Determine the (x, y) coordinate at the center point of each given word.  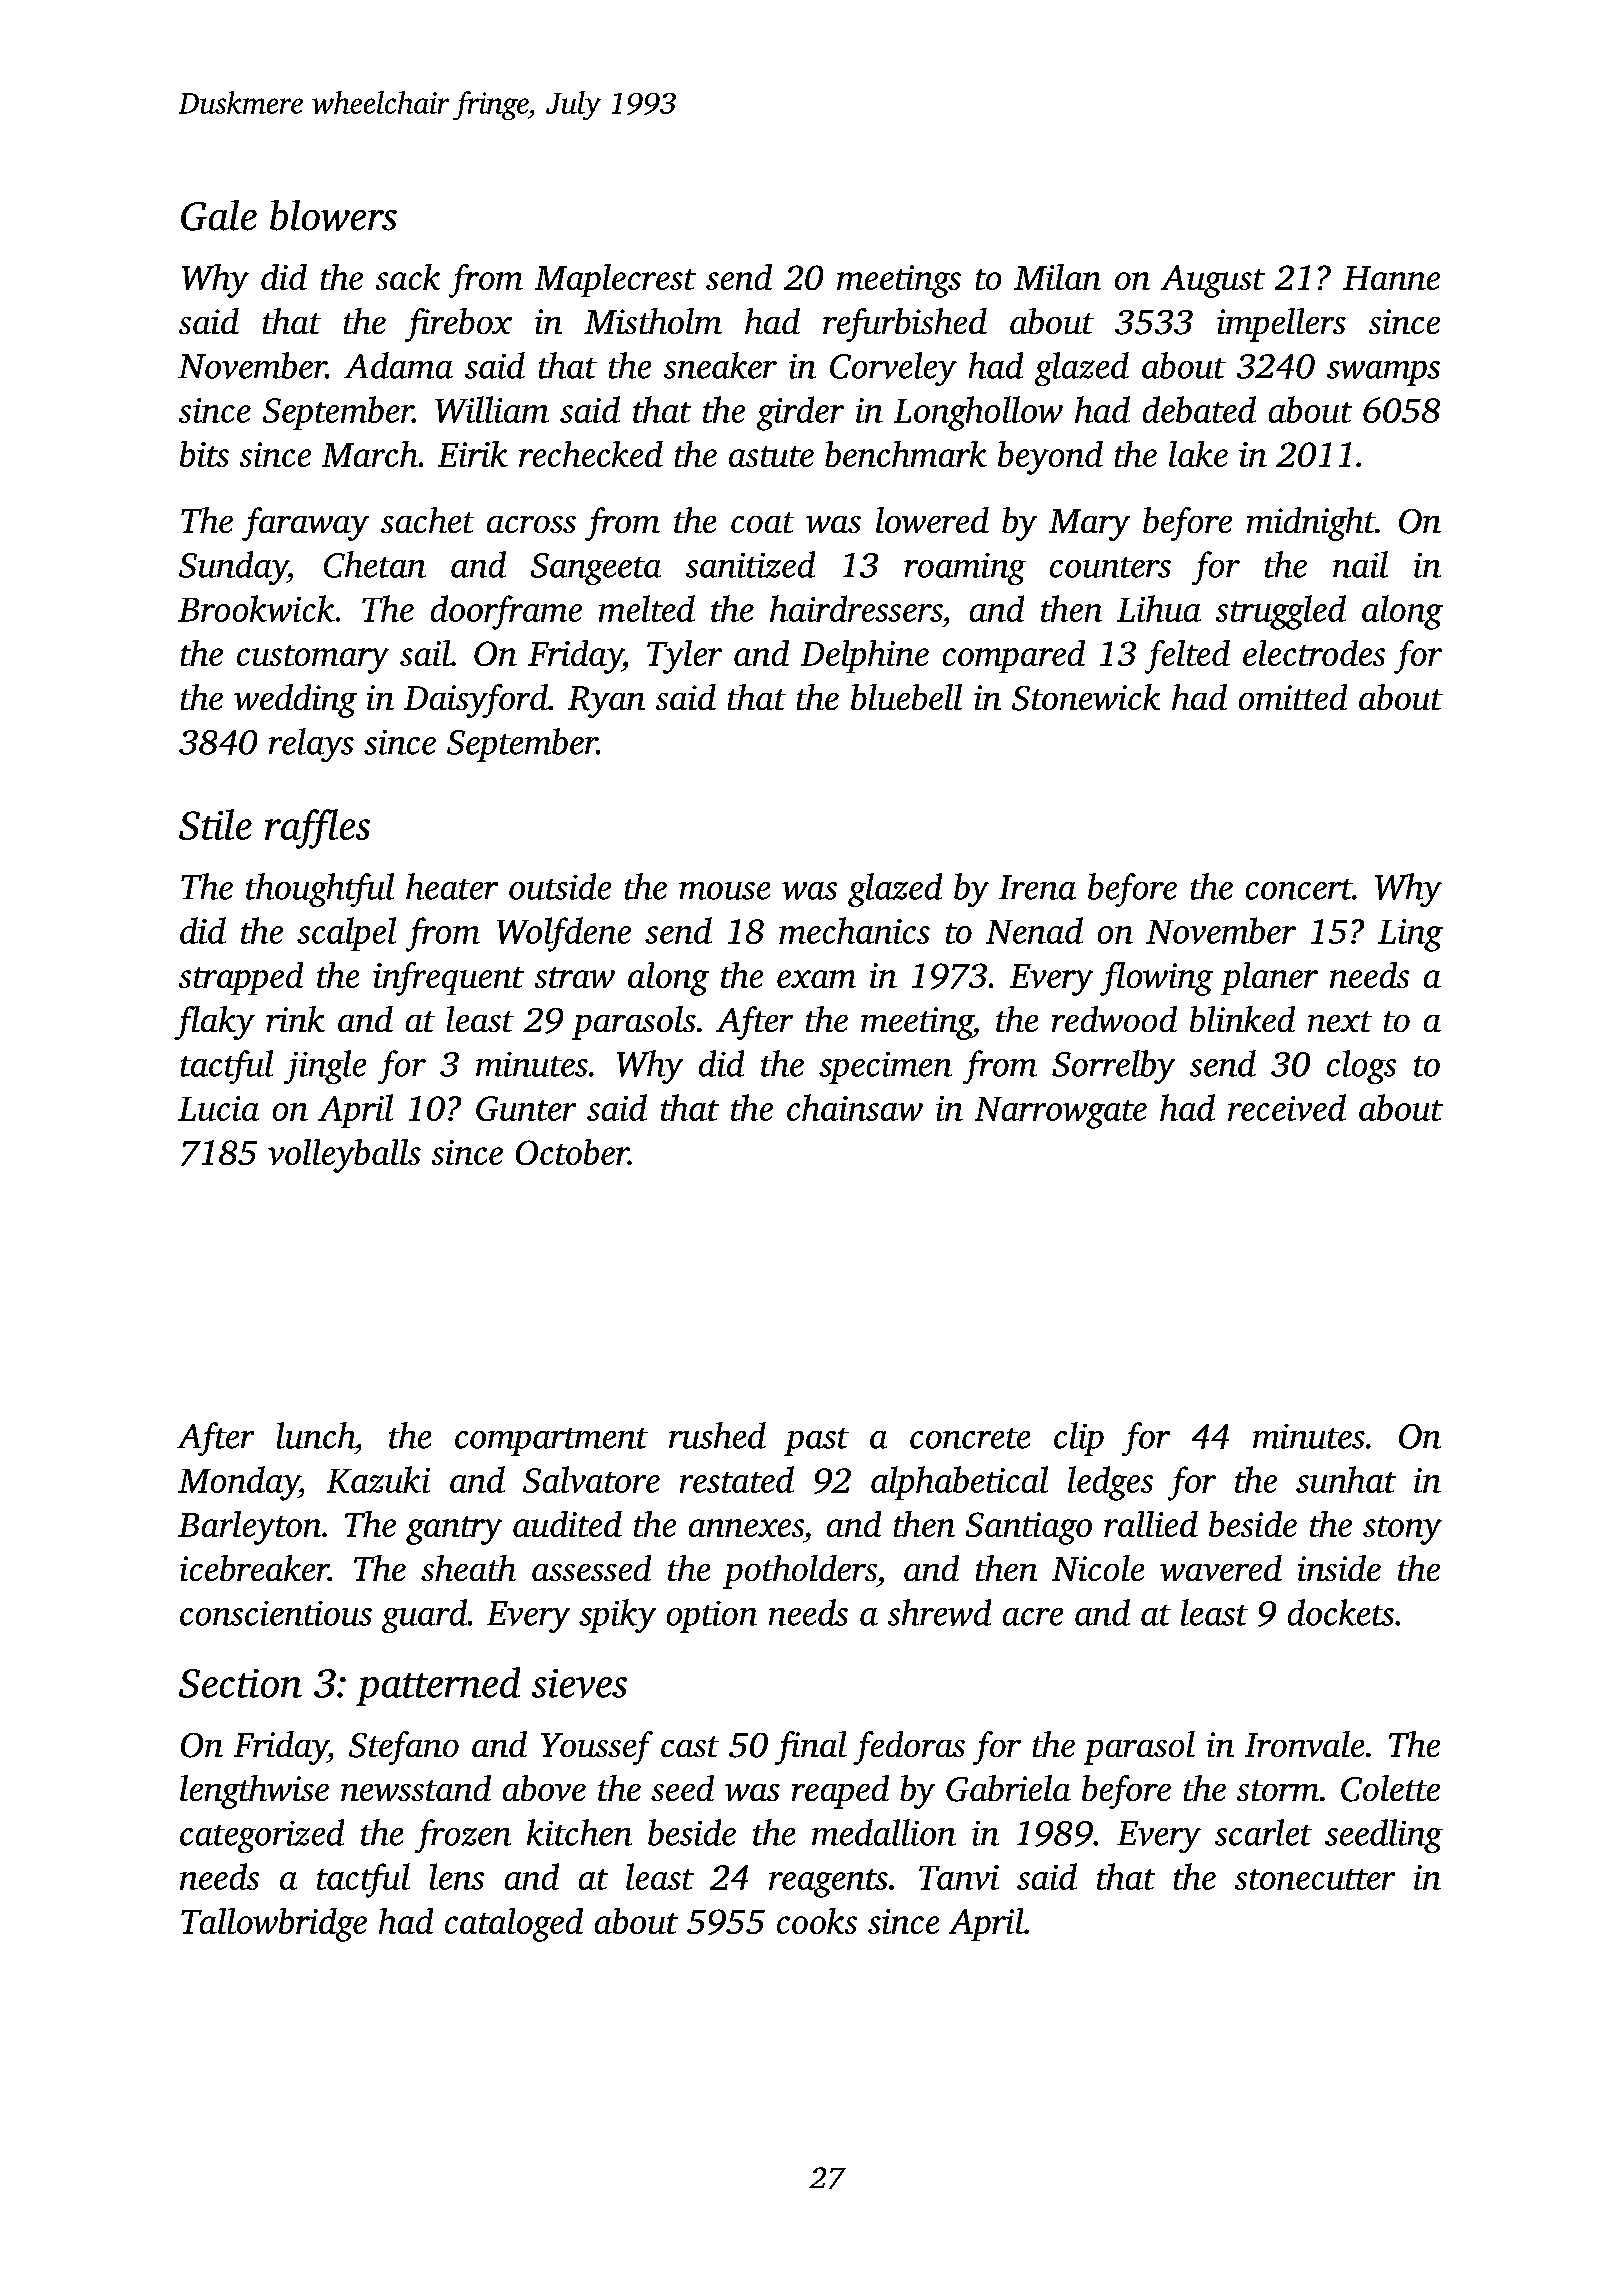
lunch (316, 1435)
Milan (1057, 277)
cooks (817, 1921)
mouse (724, 891)
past (816, 1442)
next (1340, 1021)
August (1213, 281)
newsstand (416, 1788)
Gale (219, 215)
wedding (295, 701)
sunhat (1346, 1479)
